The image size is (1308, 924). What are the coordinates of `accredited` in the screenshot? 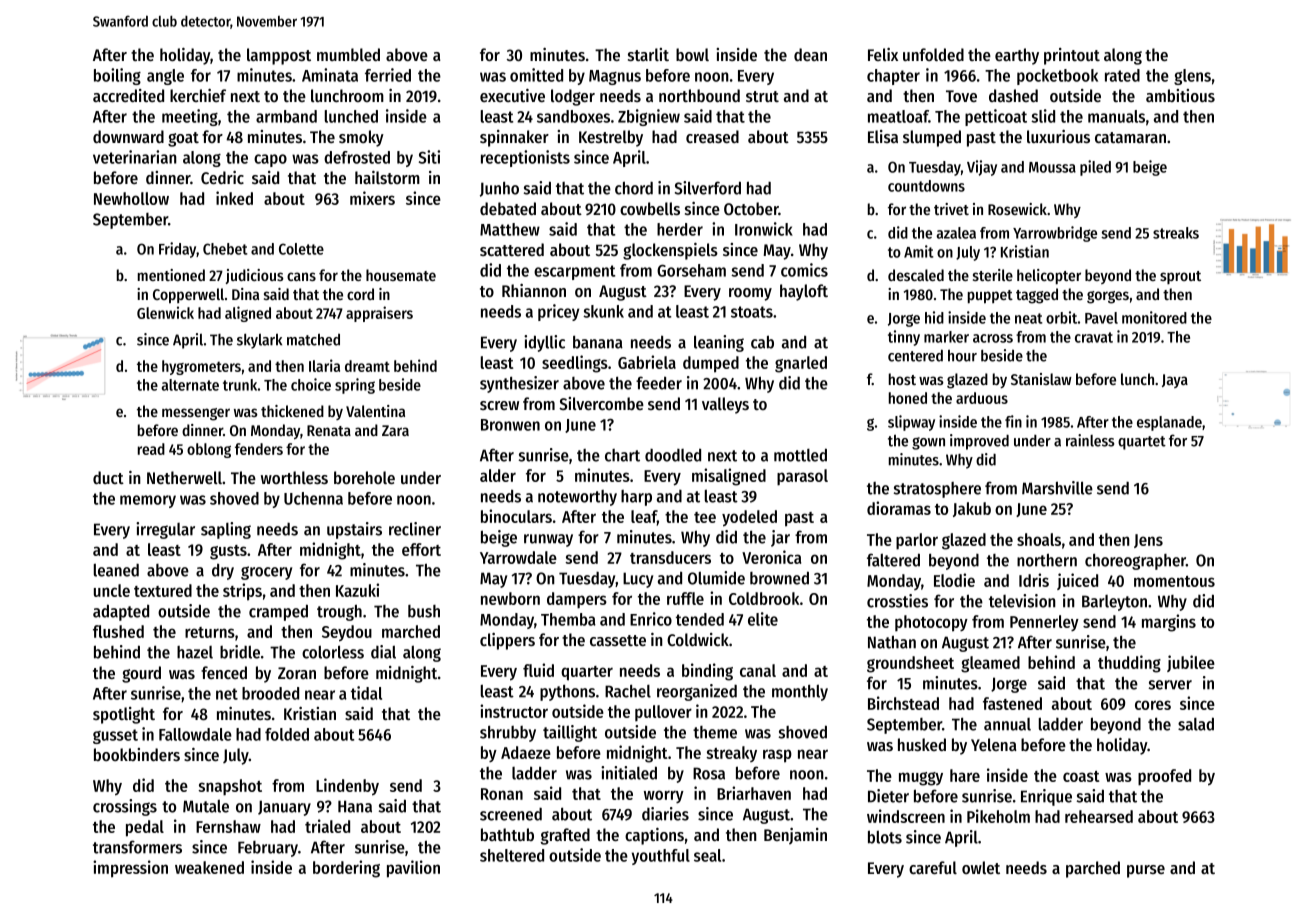 It's located at (128, 95).
